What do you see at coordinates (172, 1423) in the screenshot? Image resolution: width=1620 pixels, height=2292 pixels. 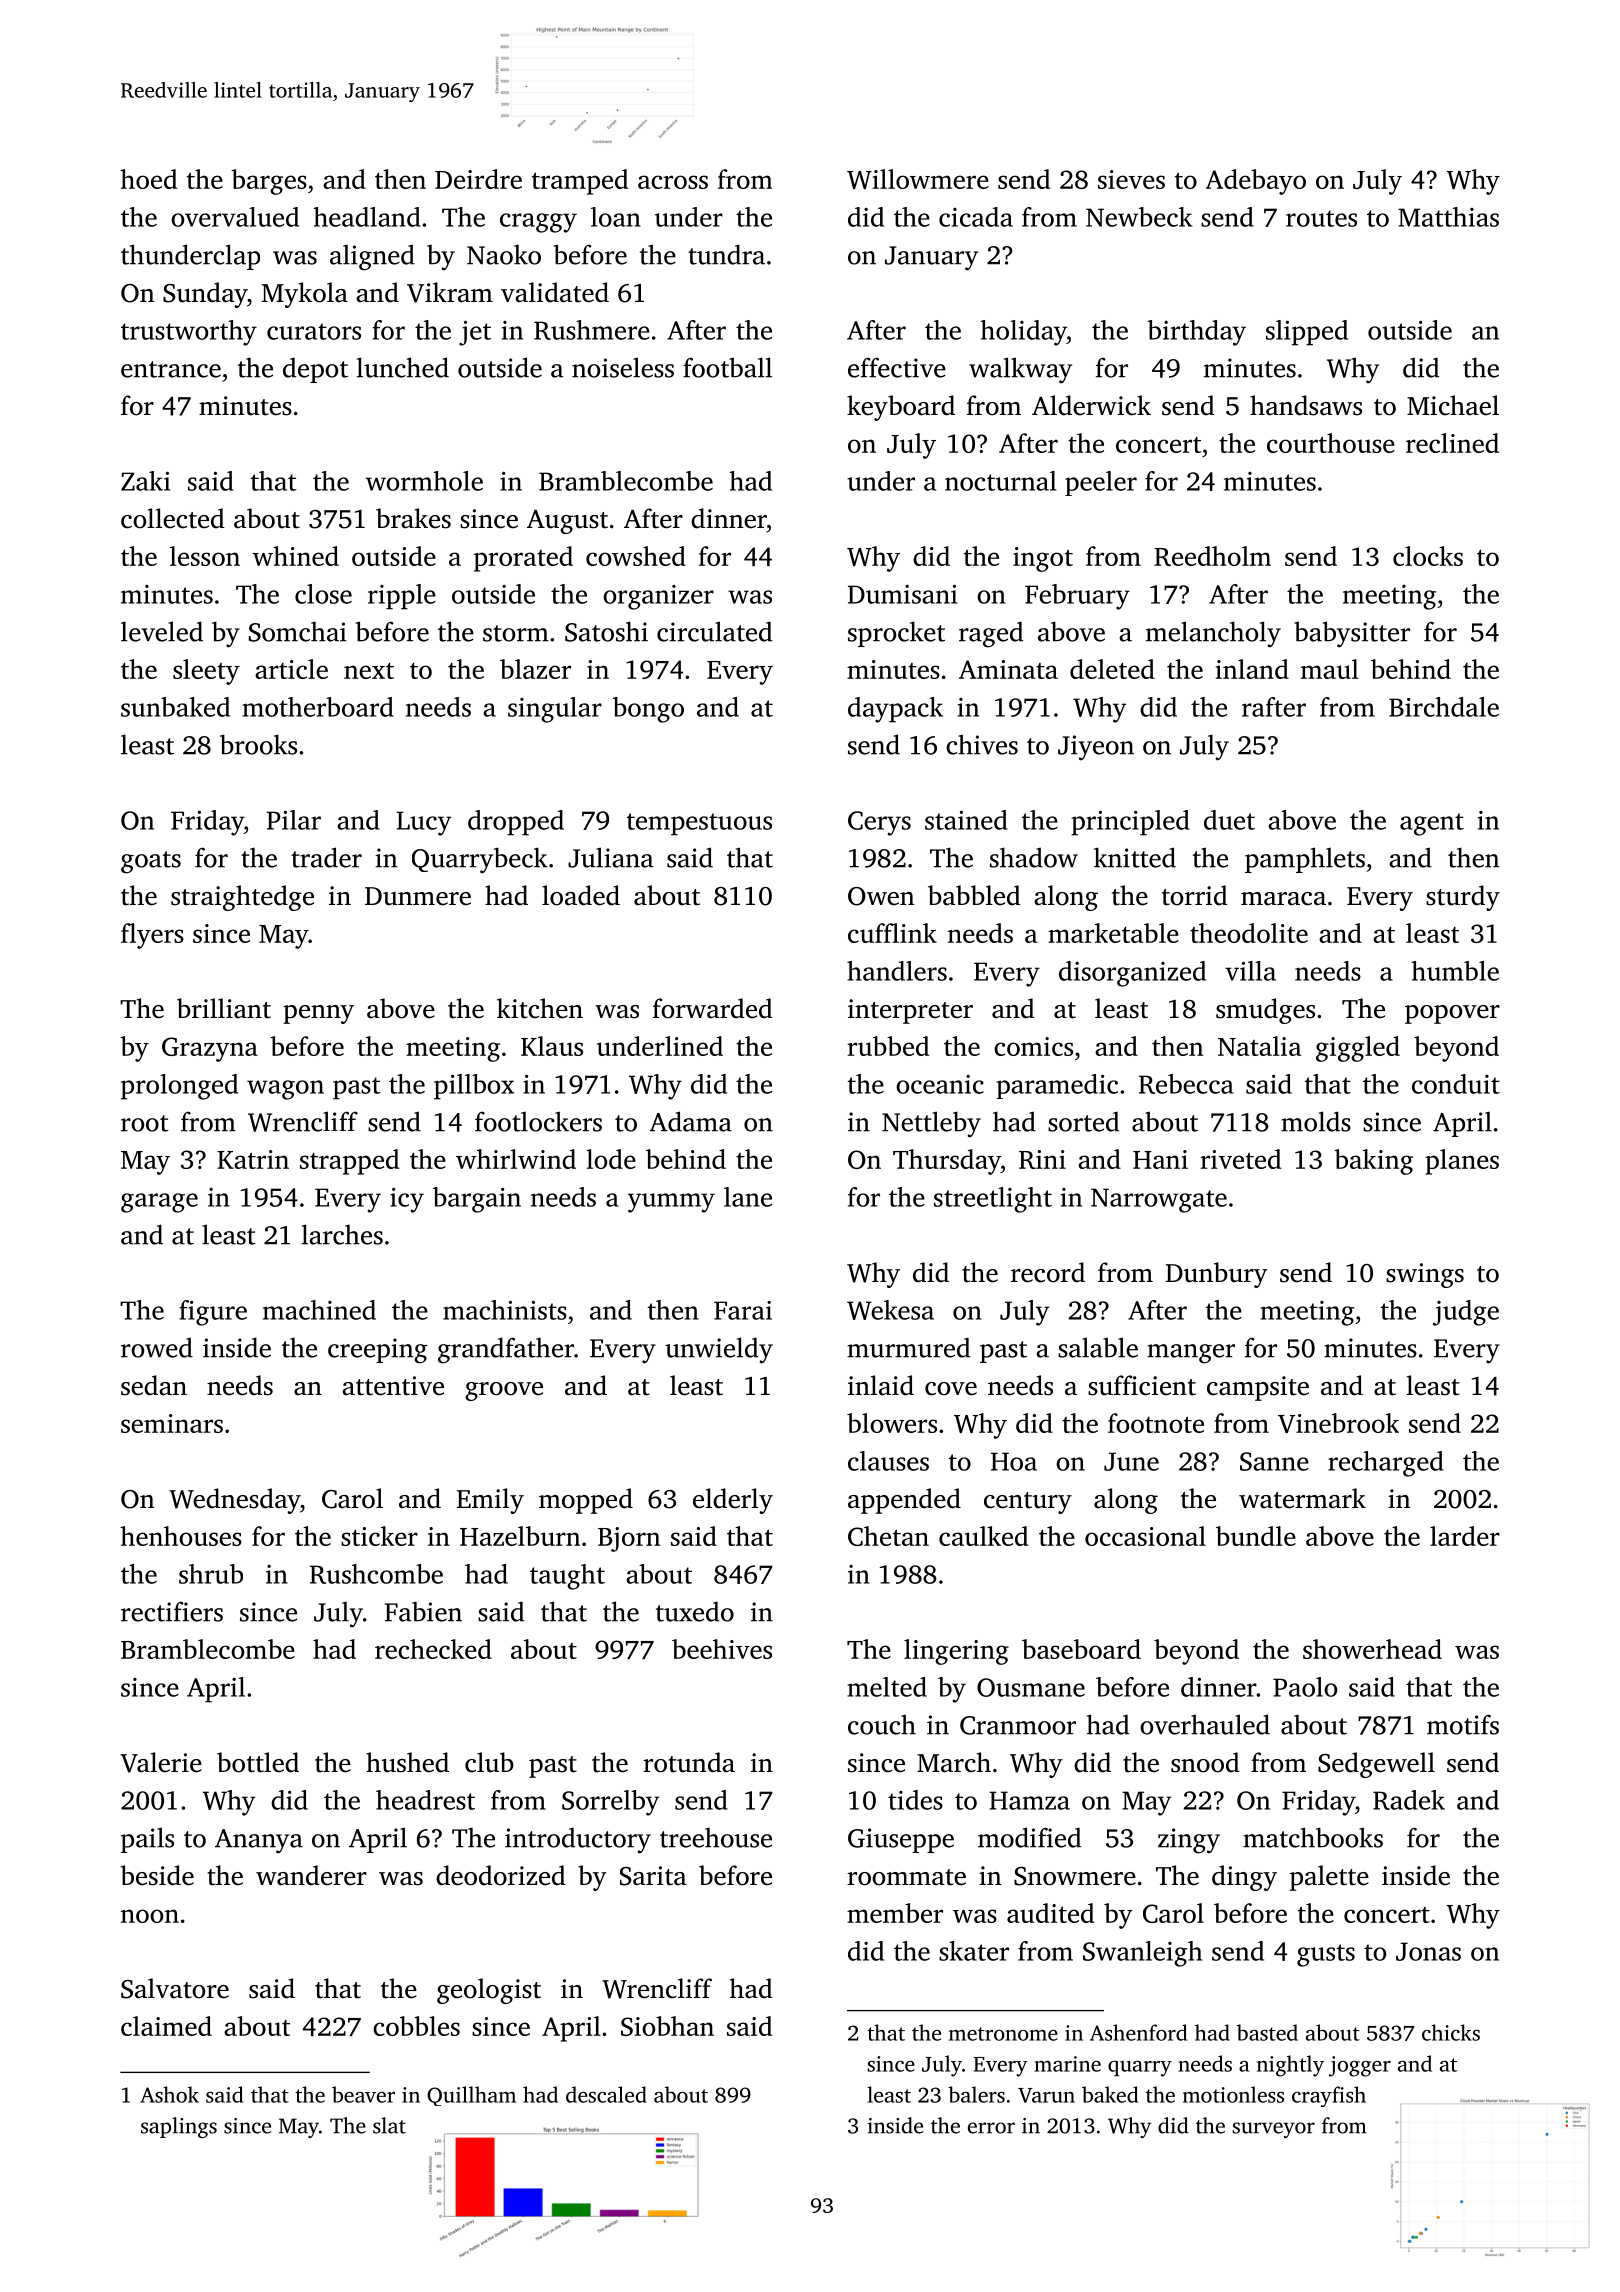 I see `seminars` at bounding box center [172, 1423].
